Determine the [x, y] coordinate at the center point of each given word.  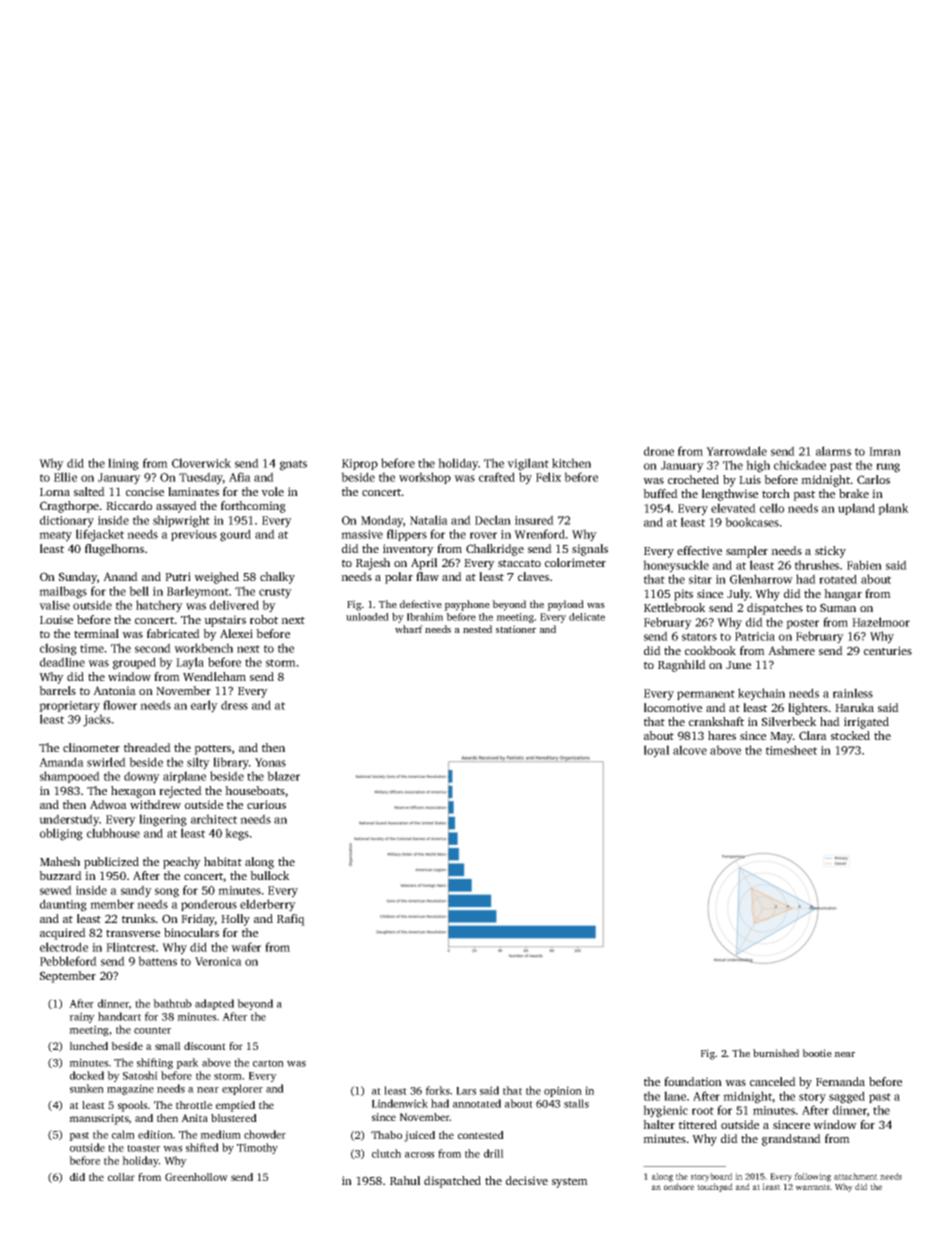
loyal [657, 751]
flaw [427, 576]
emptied [235, 1106]
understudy [69, 820]
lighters [808, 709]
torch [776, 493]
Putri [178, 576]
